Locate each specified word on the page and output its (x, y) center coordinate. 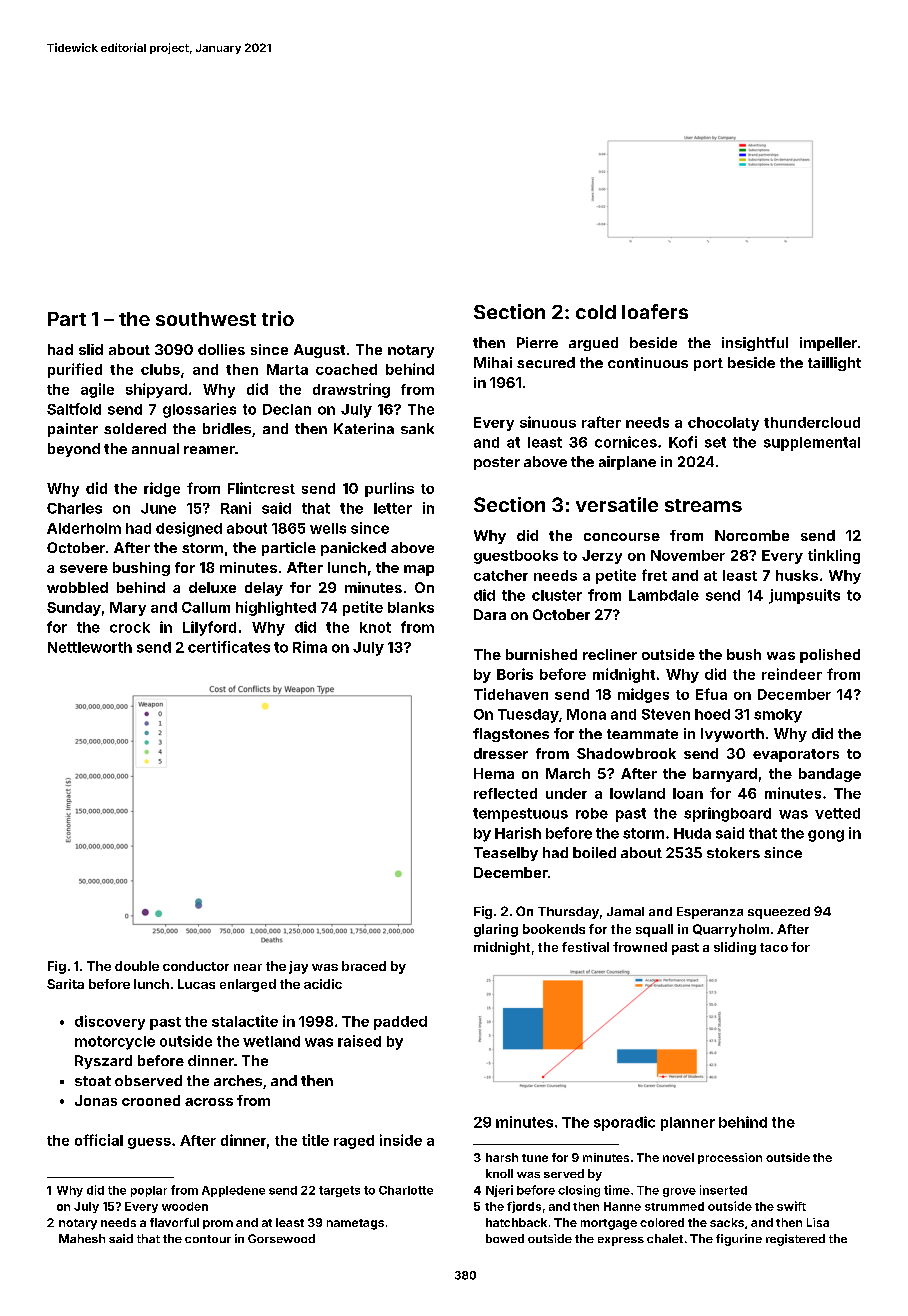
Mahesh (82, 1238)
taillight (834, 364)
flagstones (511, 735)
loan (688, 793)
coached (346, 369)
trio (278, 318)
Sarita (65, 984)
